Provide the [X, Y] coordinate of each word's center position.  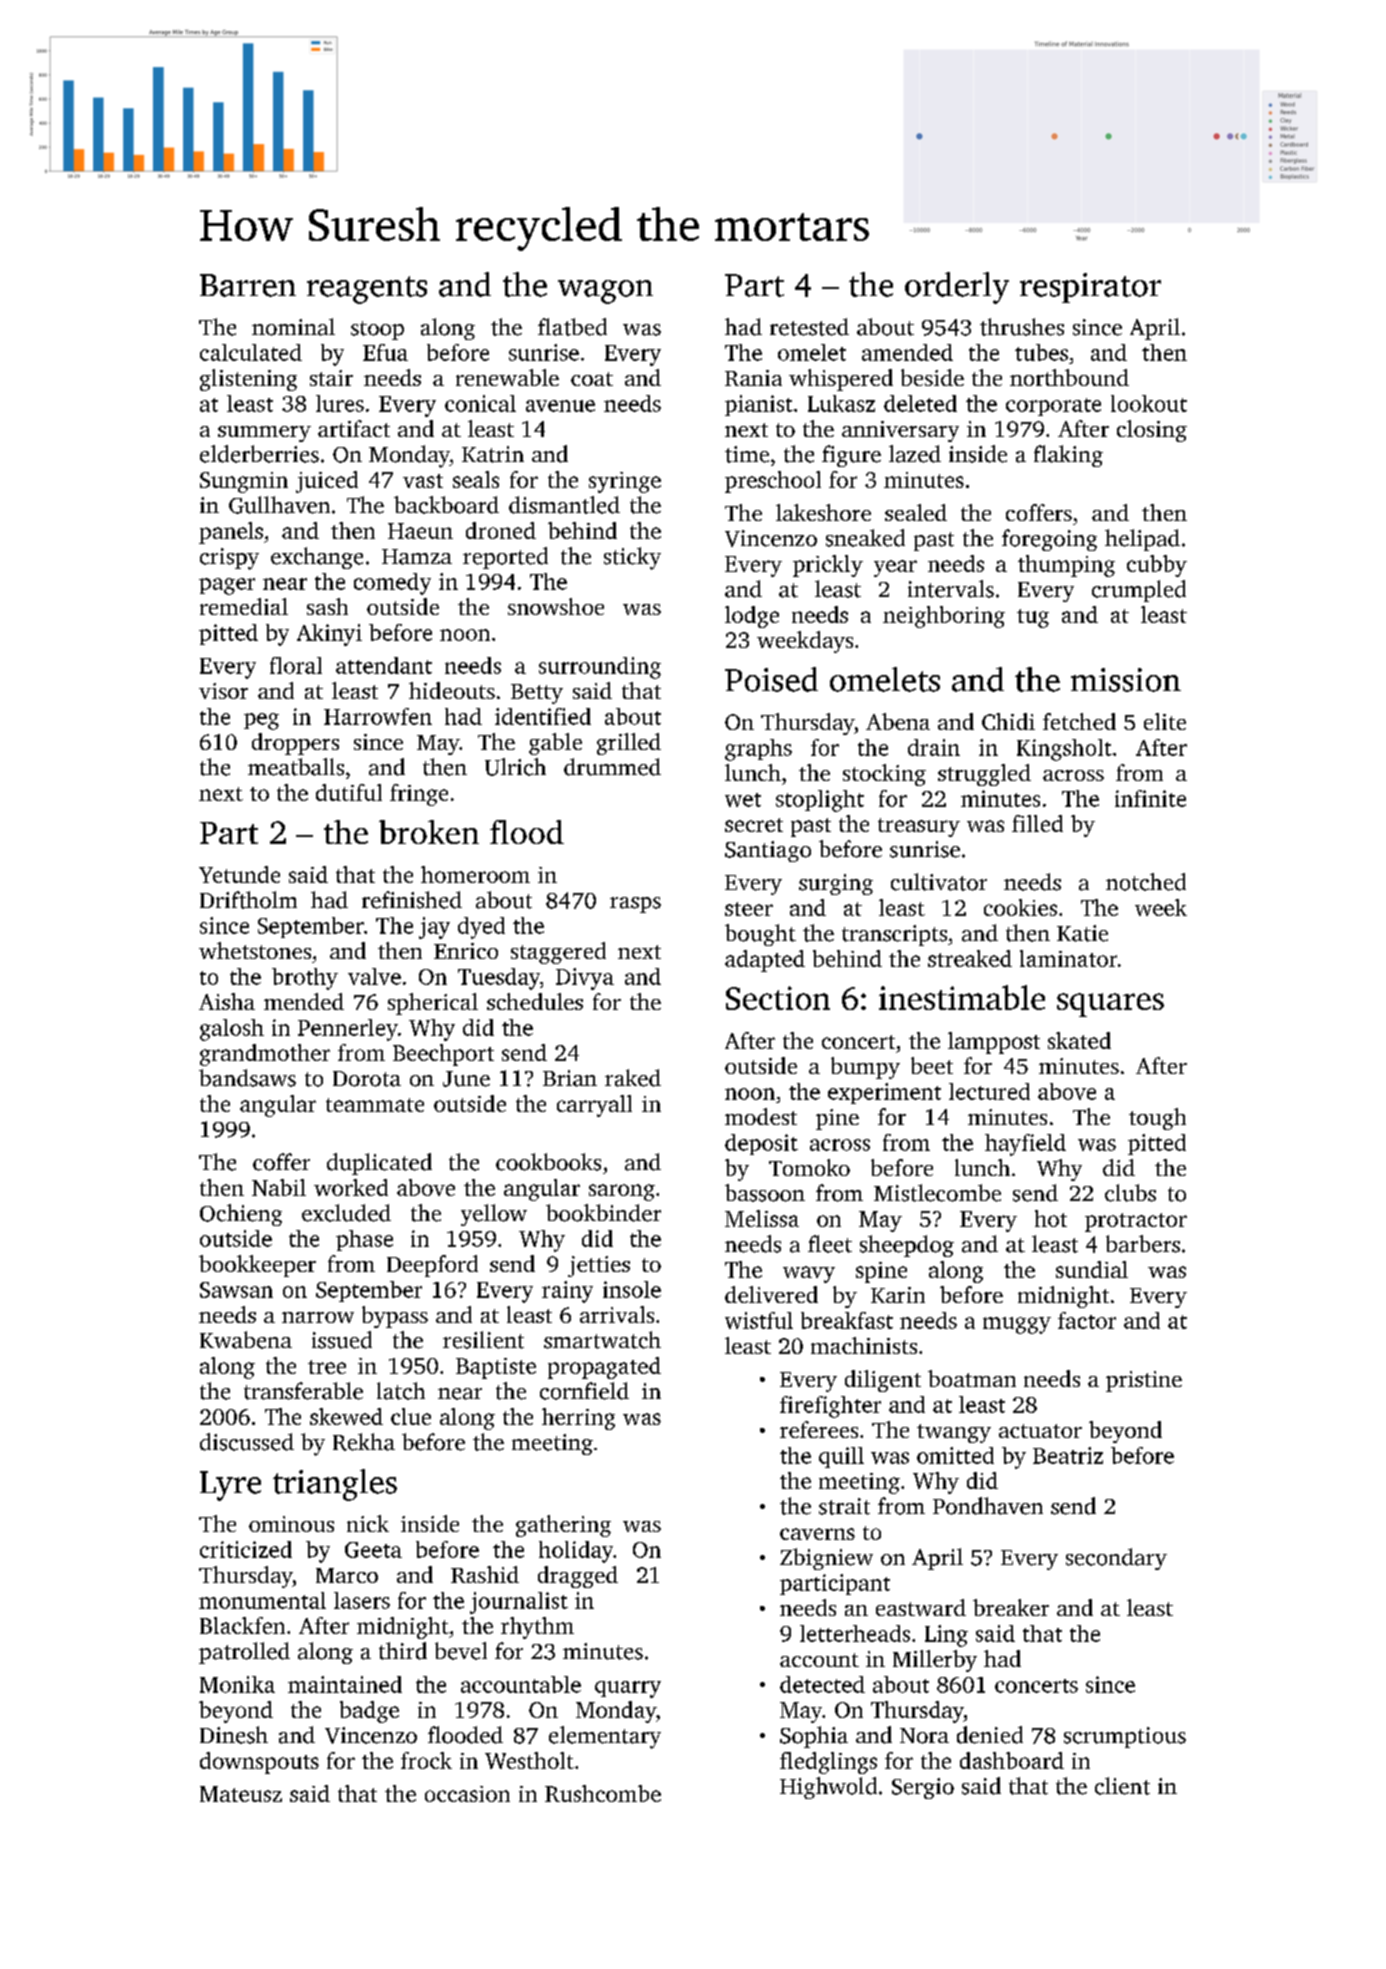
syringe [625, 482]
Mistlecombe [937, 1193]
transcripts [894, 935]
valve [374, 976]
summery [264, 434]
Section [778, 998]
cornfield [584, 1391]
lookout [1149, 403]
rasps [635, 905]
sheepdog [907, 1246]
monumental [262, 1600]
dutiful [349, 792]
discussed [247, 1442]
